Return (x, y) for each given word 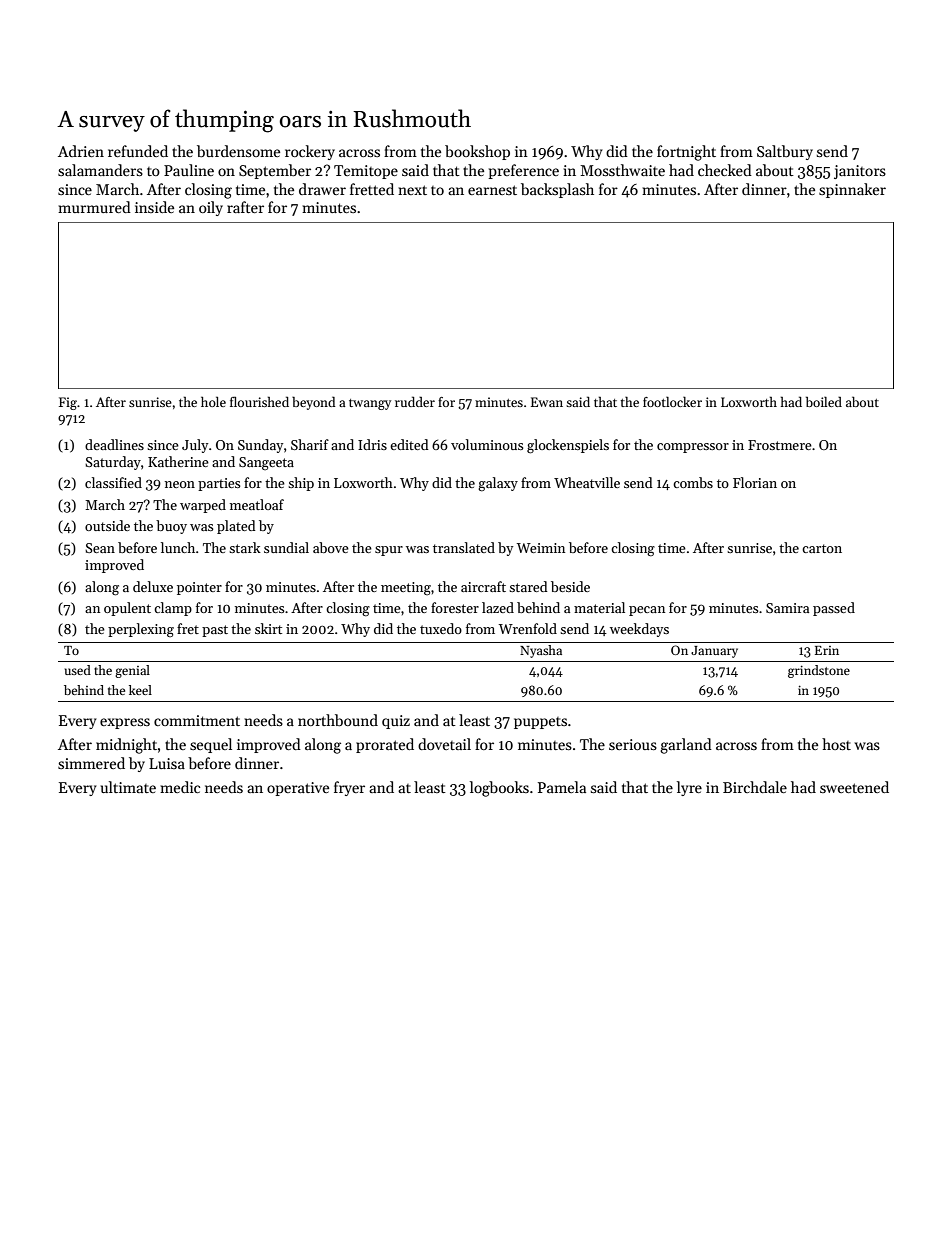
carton (822, 548)
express (125, 723)
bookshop (477, 152)
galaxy (498, 484)
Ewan (547, 402)
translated (464, 547)
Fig (68, 403)
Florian (755, 482)
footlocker (672, 401)
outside (107, 525)
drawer (322, 189)
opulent (127, 609)
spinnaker (852, 190)
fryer (349, 788)
